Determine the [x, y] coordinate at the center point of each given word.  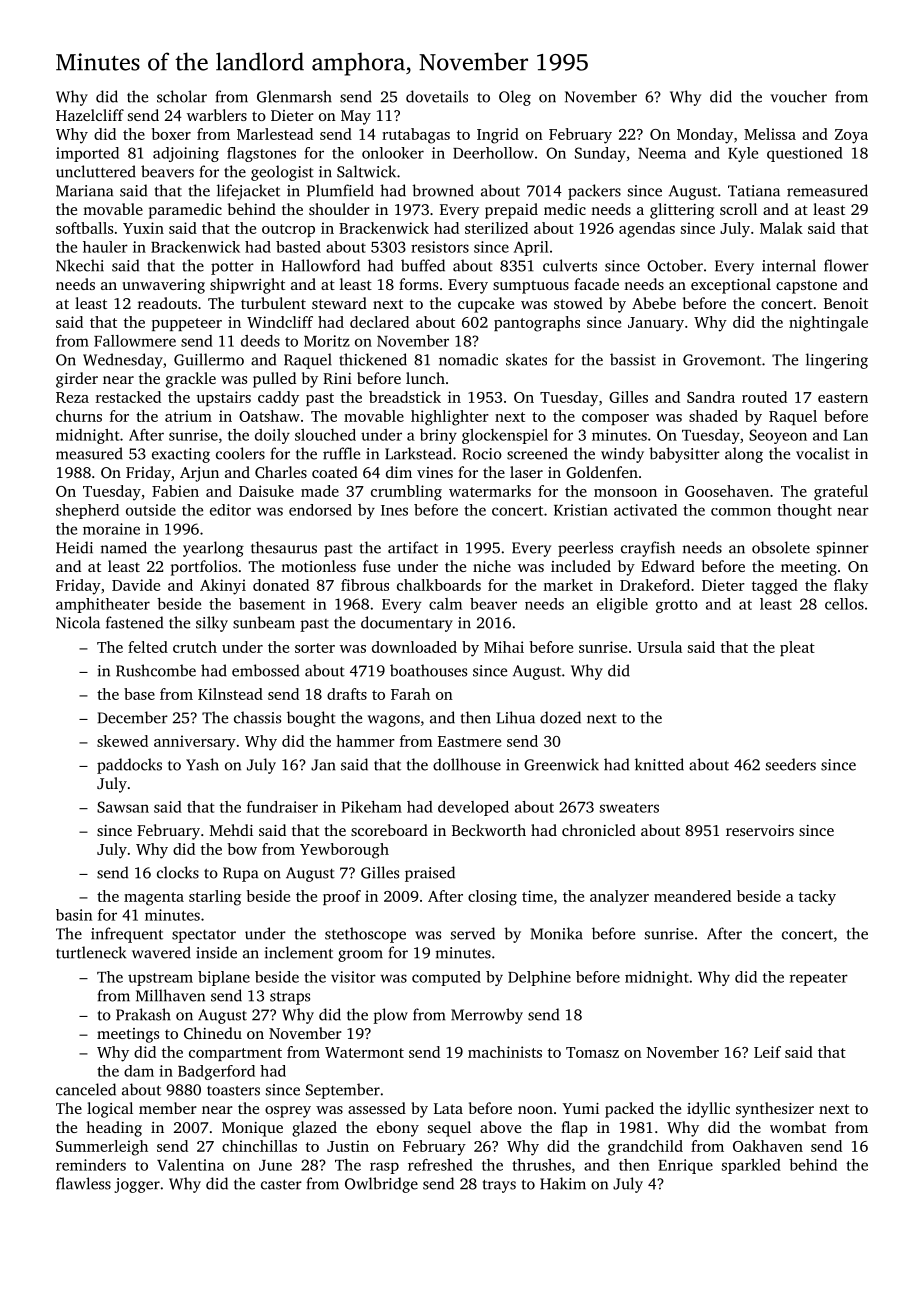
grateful [841, 493]
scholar [182, 96]
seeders [791, 764]
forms [418, 284]
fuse [376, 566]
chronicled [599, 830]
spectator [204, 936]
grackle [191, 380]
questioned [805, 154]
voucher [798, 96]
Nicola [78, 622]
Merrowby [487, 1016]
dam [139, 1071]
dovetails [437, 96]
